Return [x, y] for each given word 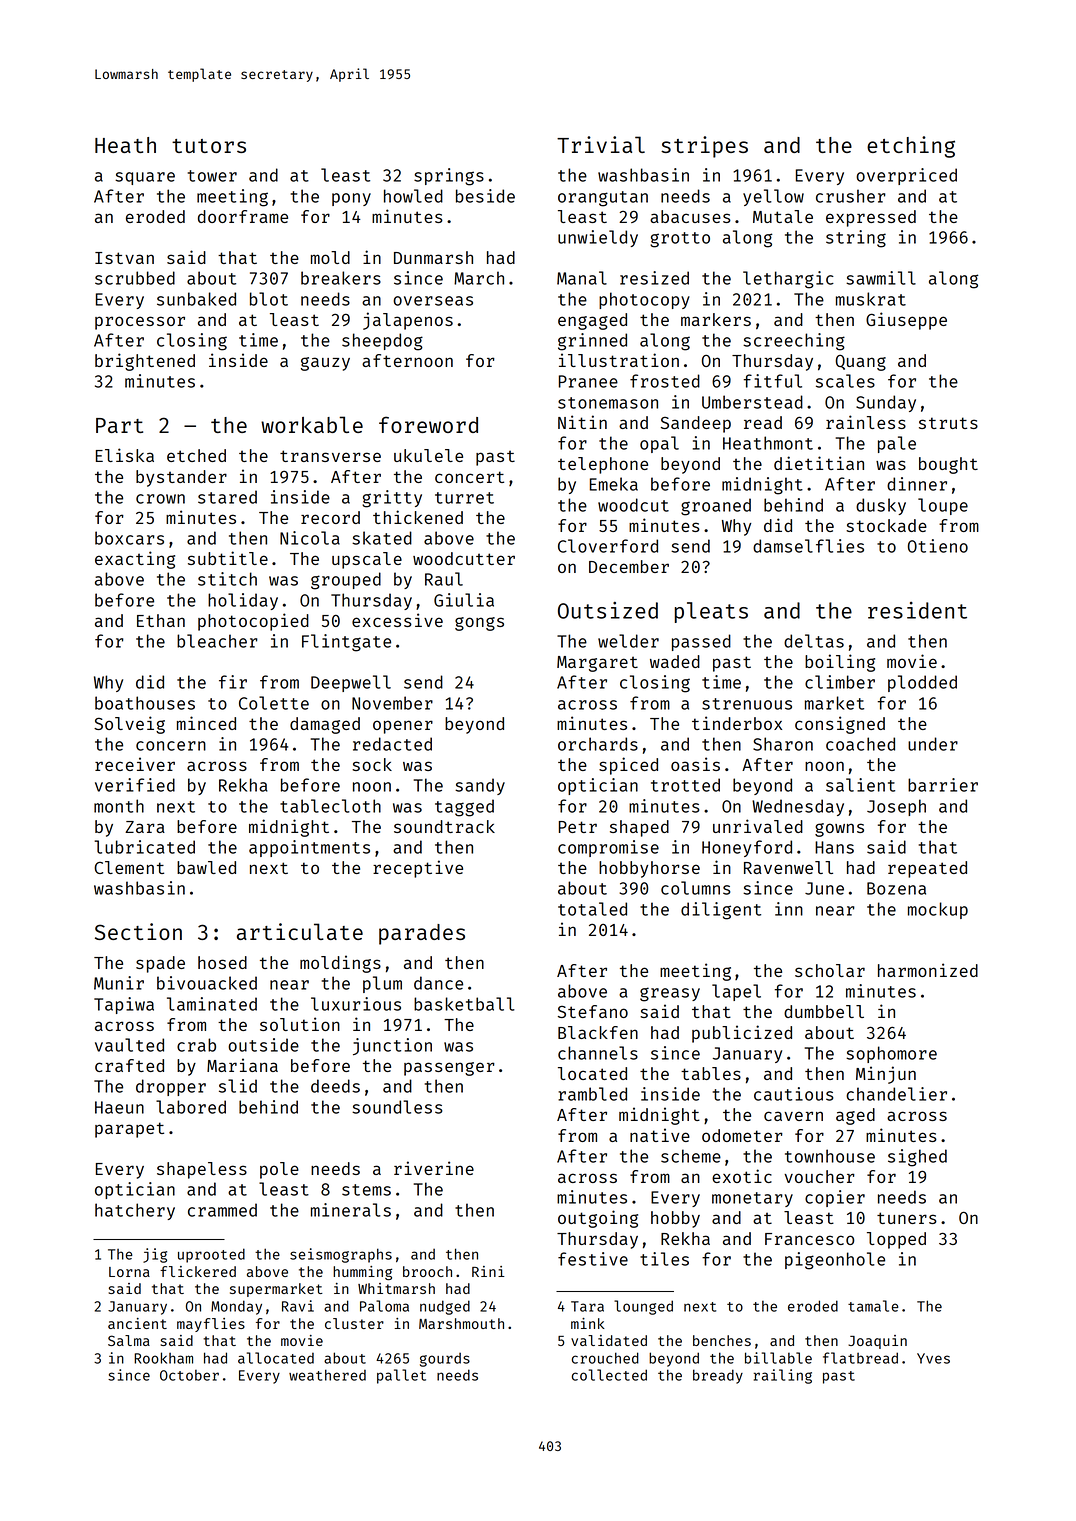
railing [783, 1376]
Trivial [601, 144]
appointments [309, 848]
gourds [445, 1360]
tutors [209, 146]
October [189, 1375]
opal [659, 444]
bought [948, 465]
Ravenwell [788, 867]
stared [227, 497]
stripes [704, 147]
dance [438, 983]
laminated [212, 1004]
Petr [578, 827]
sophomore [891, 1054]
